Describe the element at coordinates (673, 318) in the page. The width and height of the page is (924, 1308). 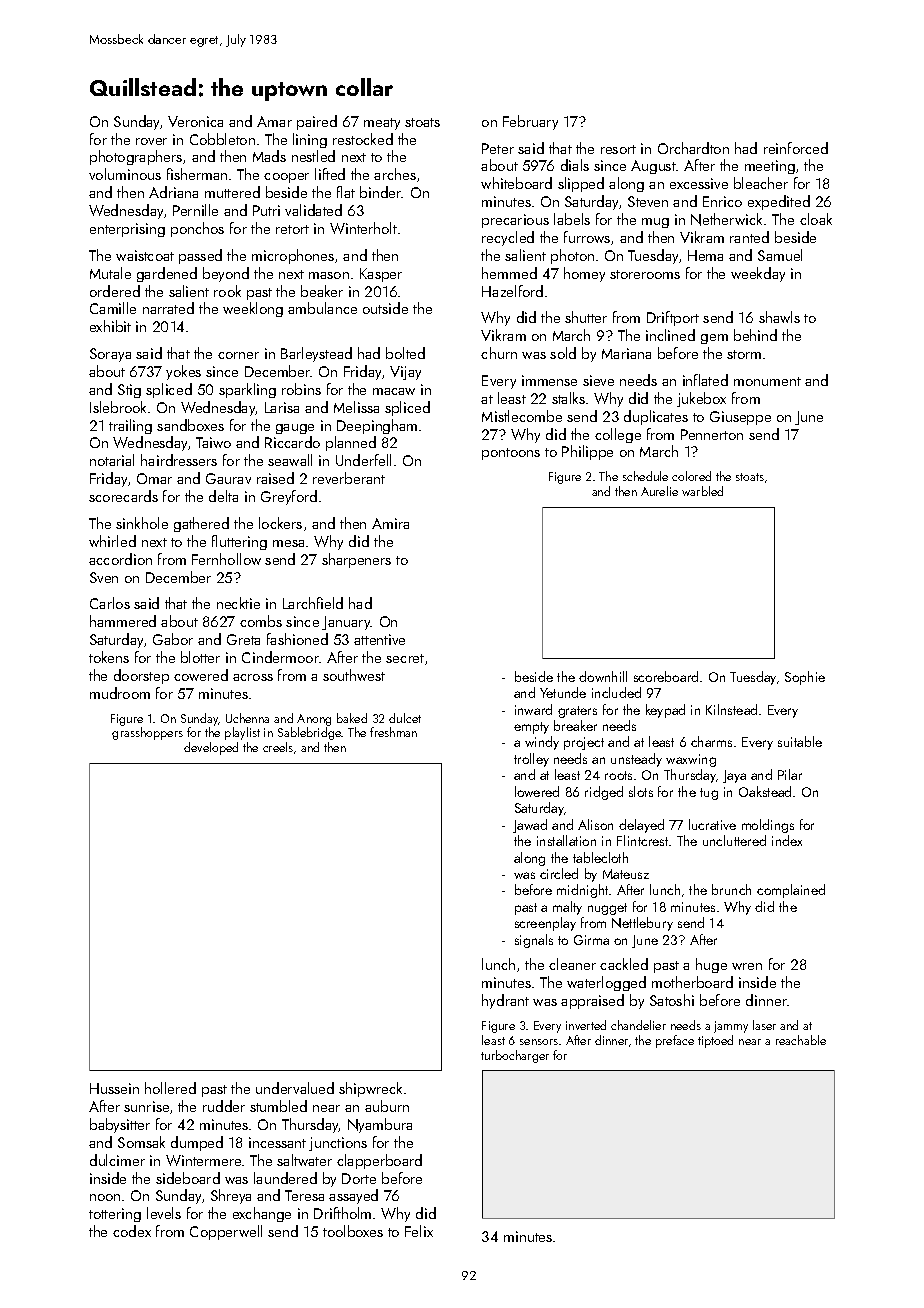
I see `Driftport` at that location.
